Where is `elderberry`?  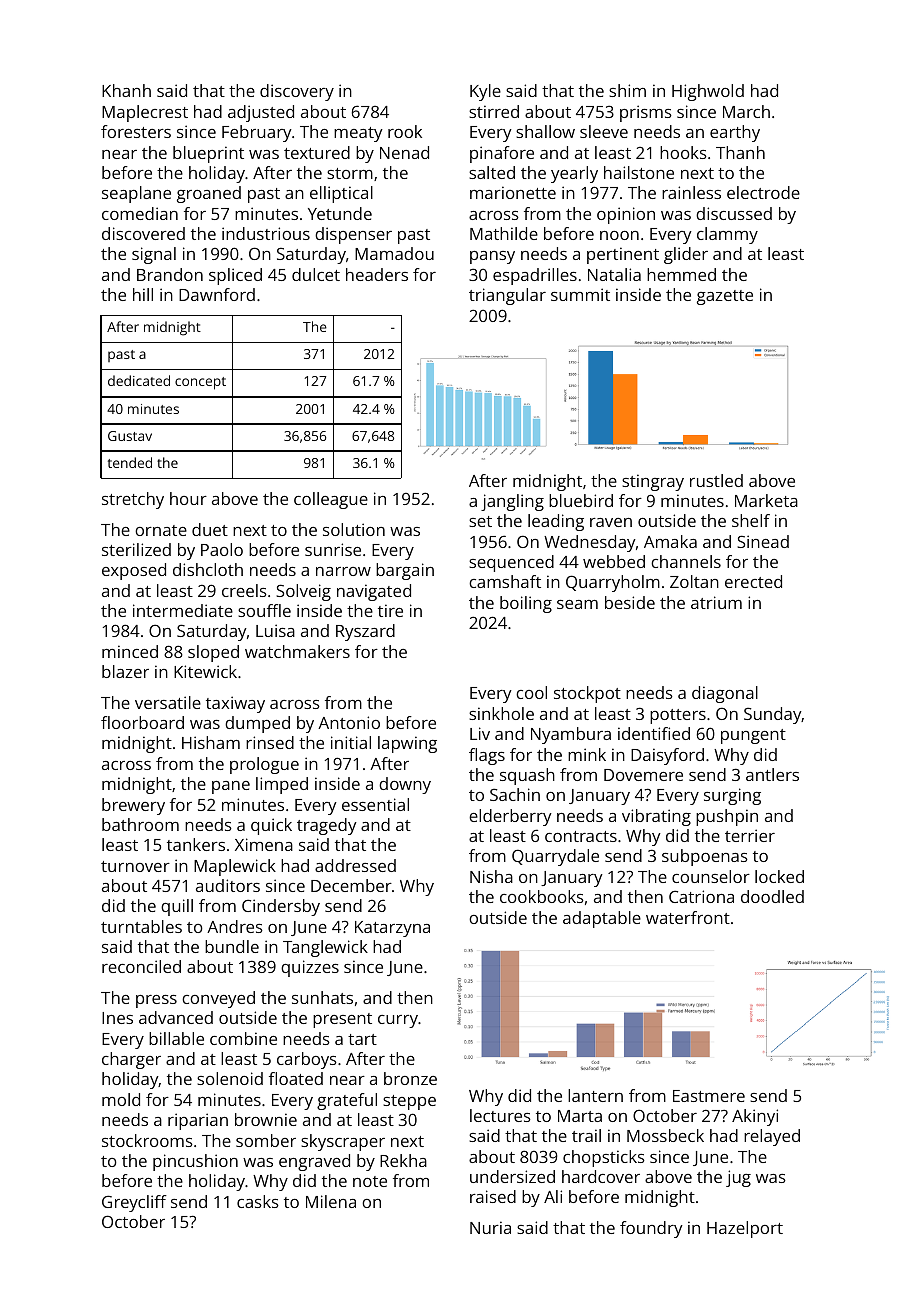
elderberry is located at coordinates (510, 817).
